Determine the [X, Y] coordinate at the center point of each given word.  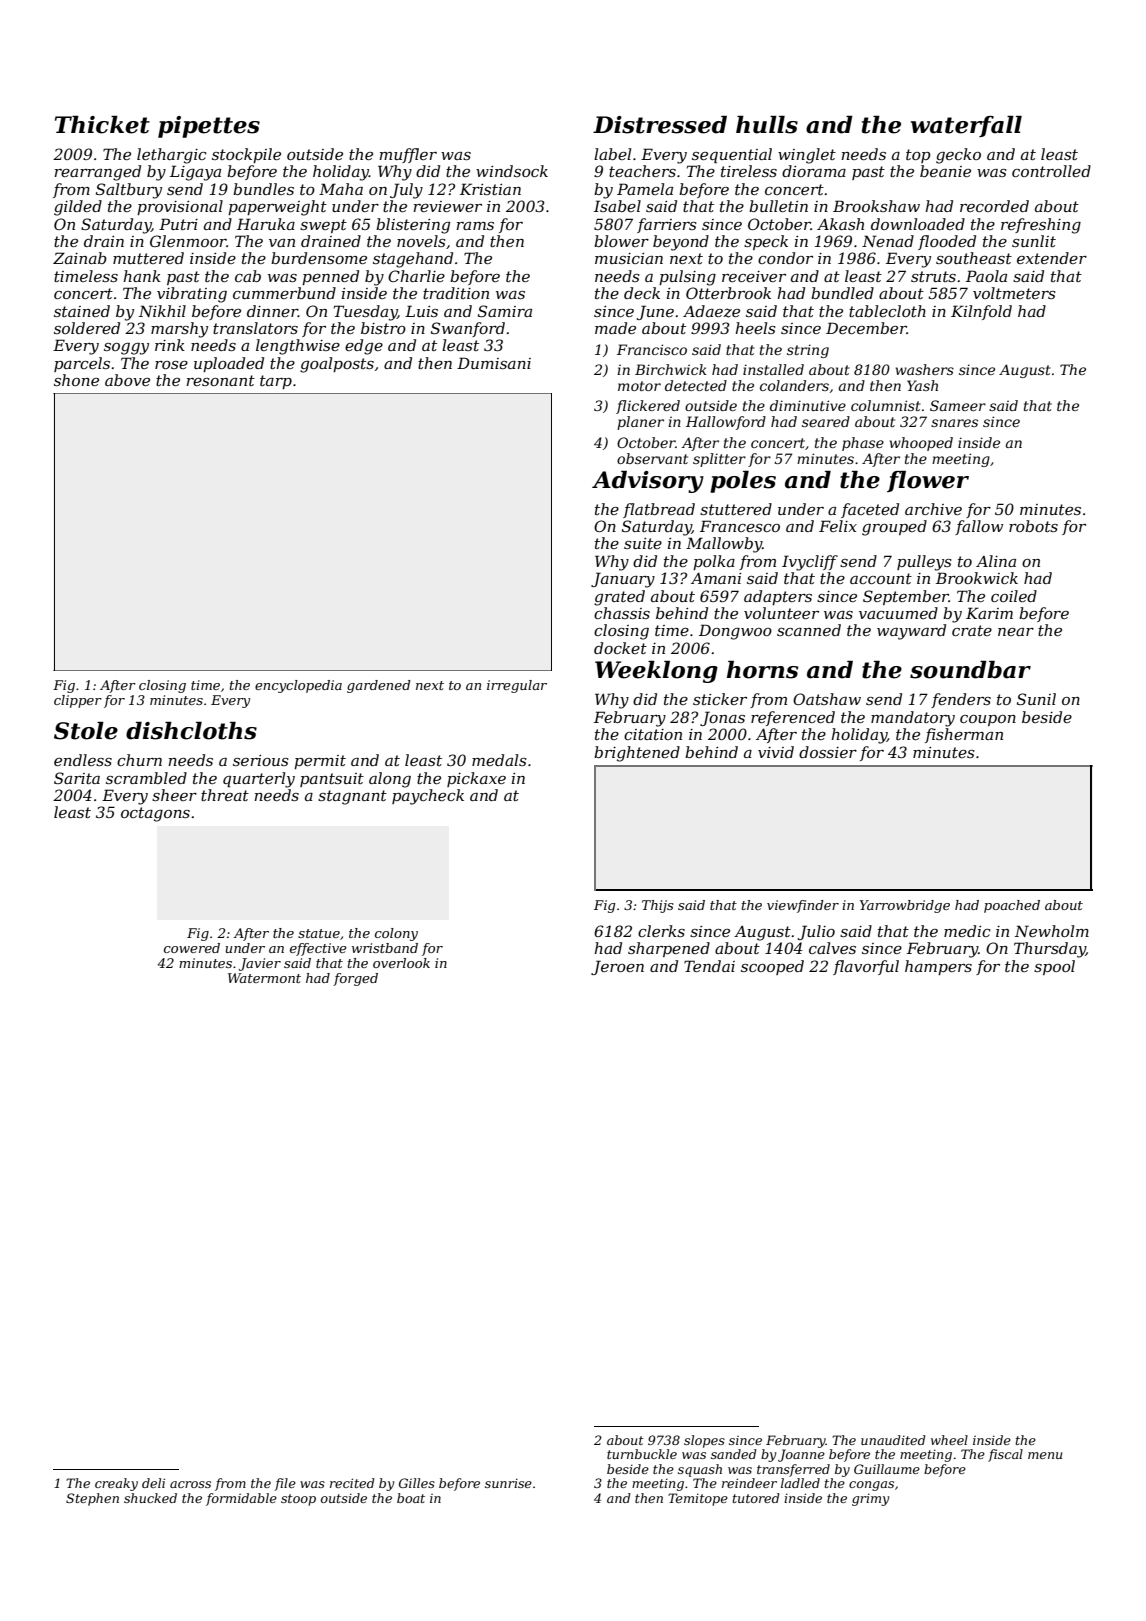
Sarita [77, 778]
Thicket [102, 125]
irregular [517, 686]
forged [355, 979]
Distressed [660, 125]
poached [1012, 906]
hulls [767, 125]
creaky [116, 1484]
